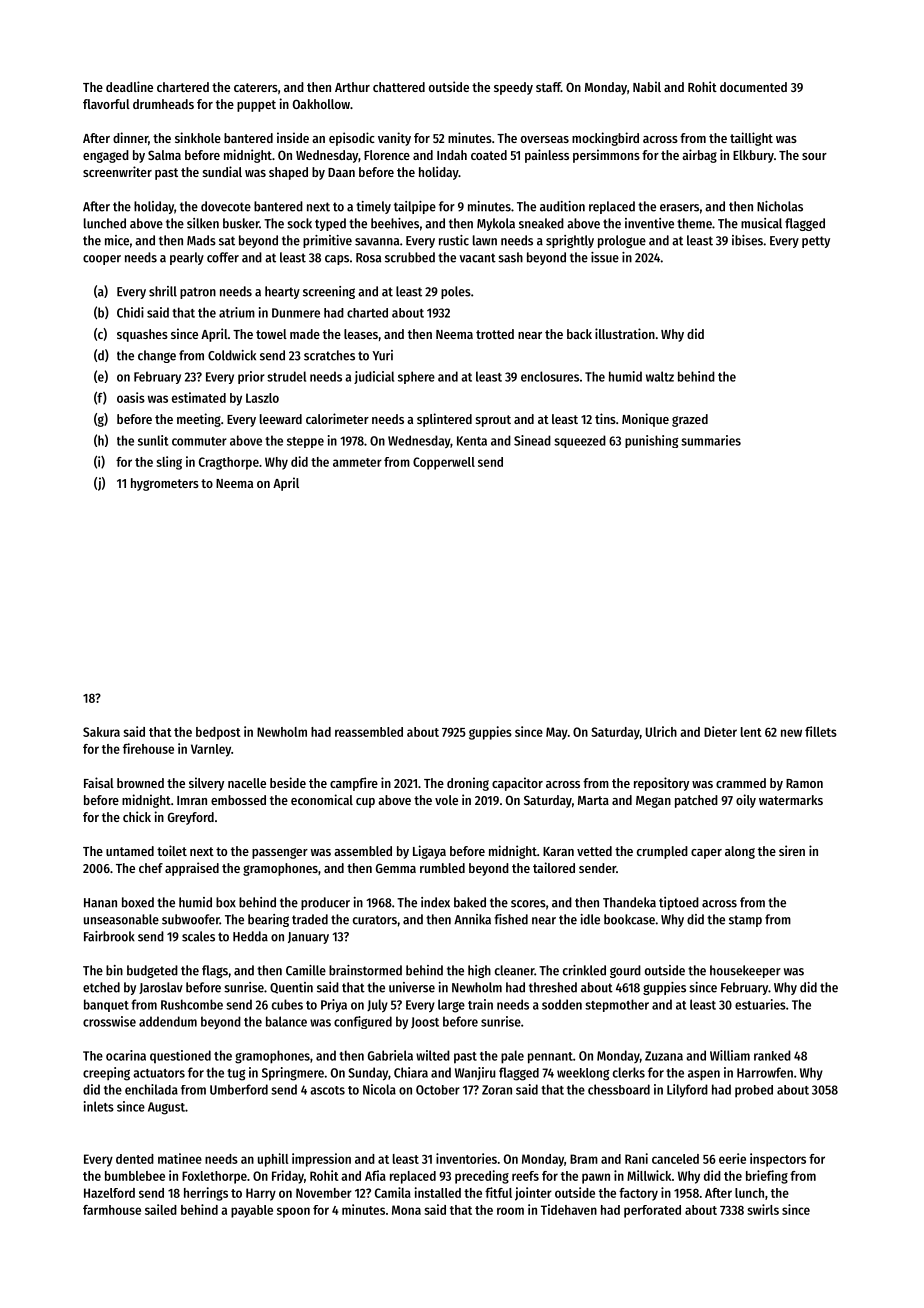  What do you see at coordinates (513, 88) in the page?
I see `speedy` at bounding box center [513, 88].
